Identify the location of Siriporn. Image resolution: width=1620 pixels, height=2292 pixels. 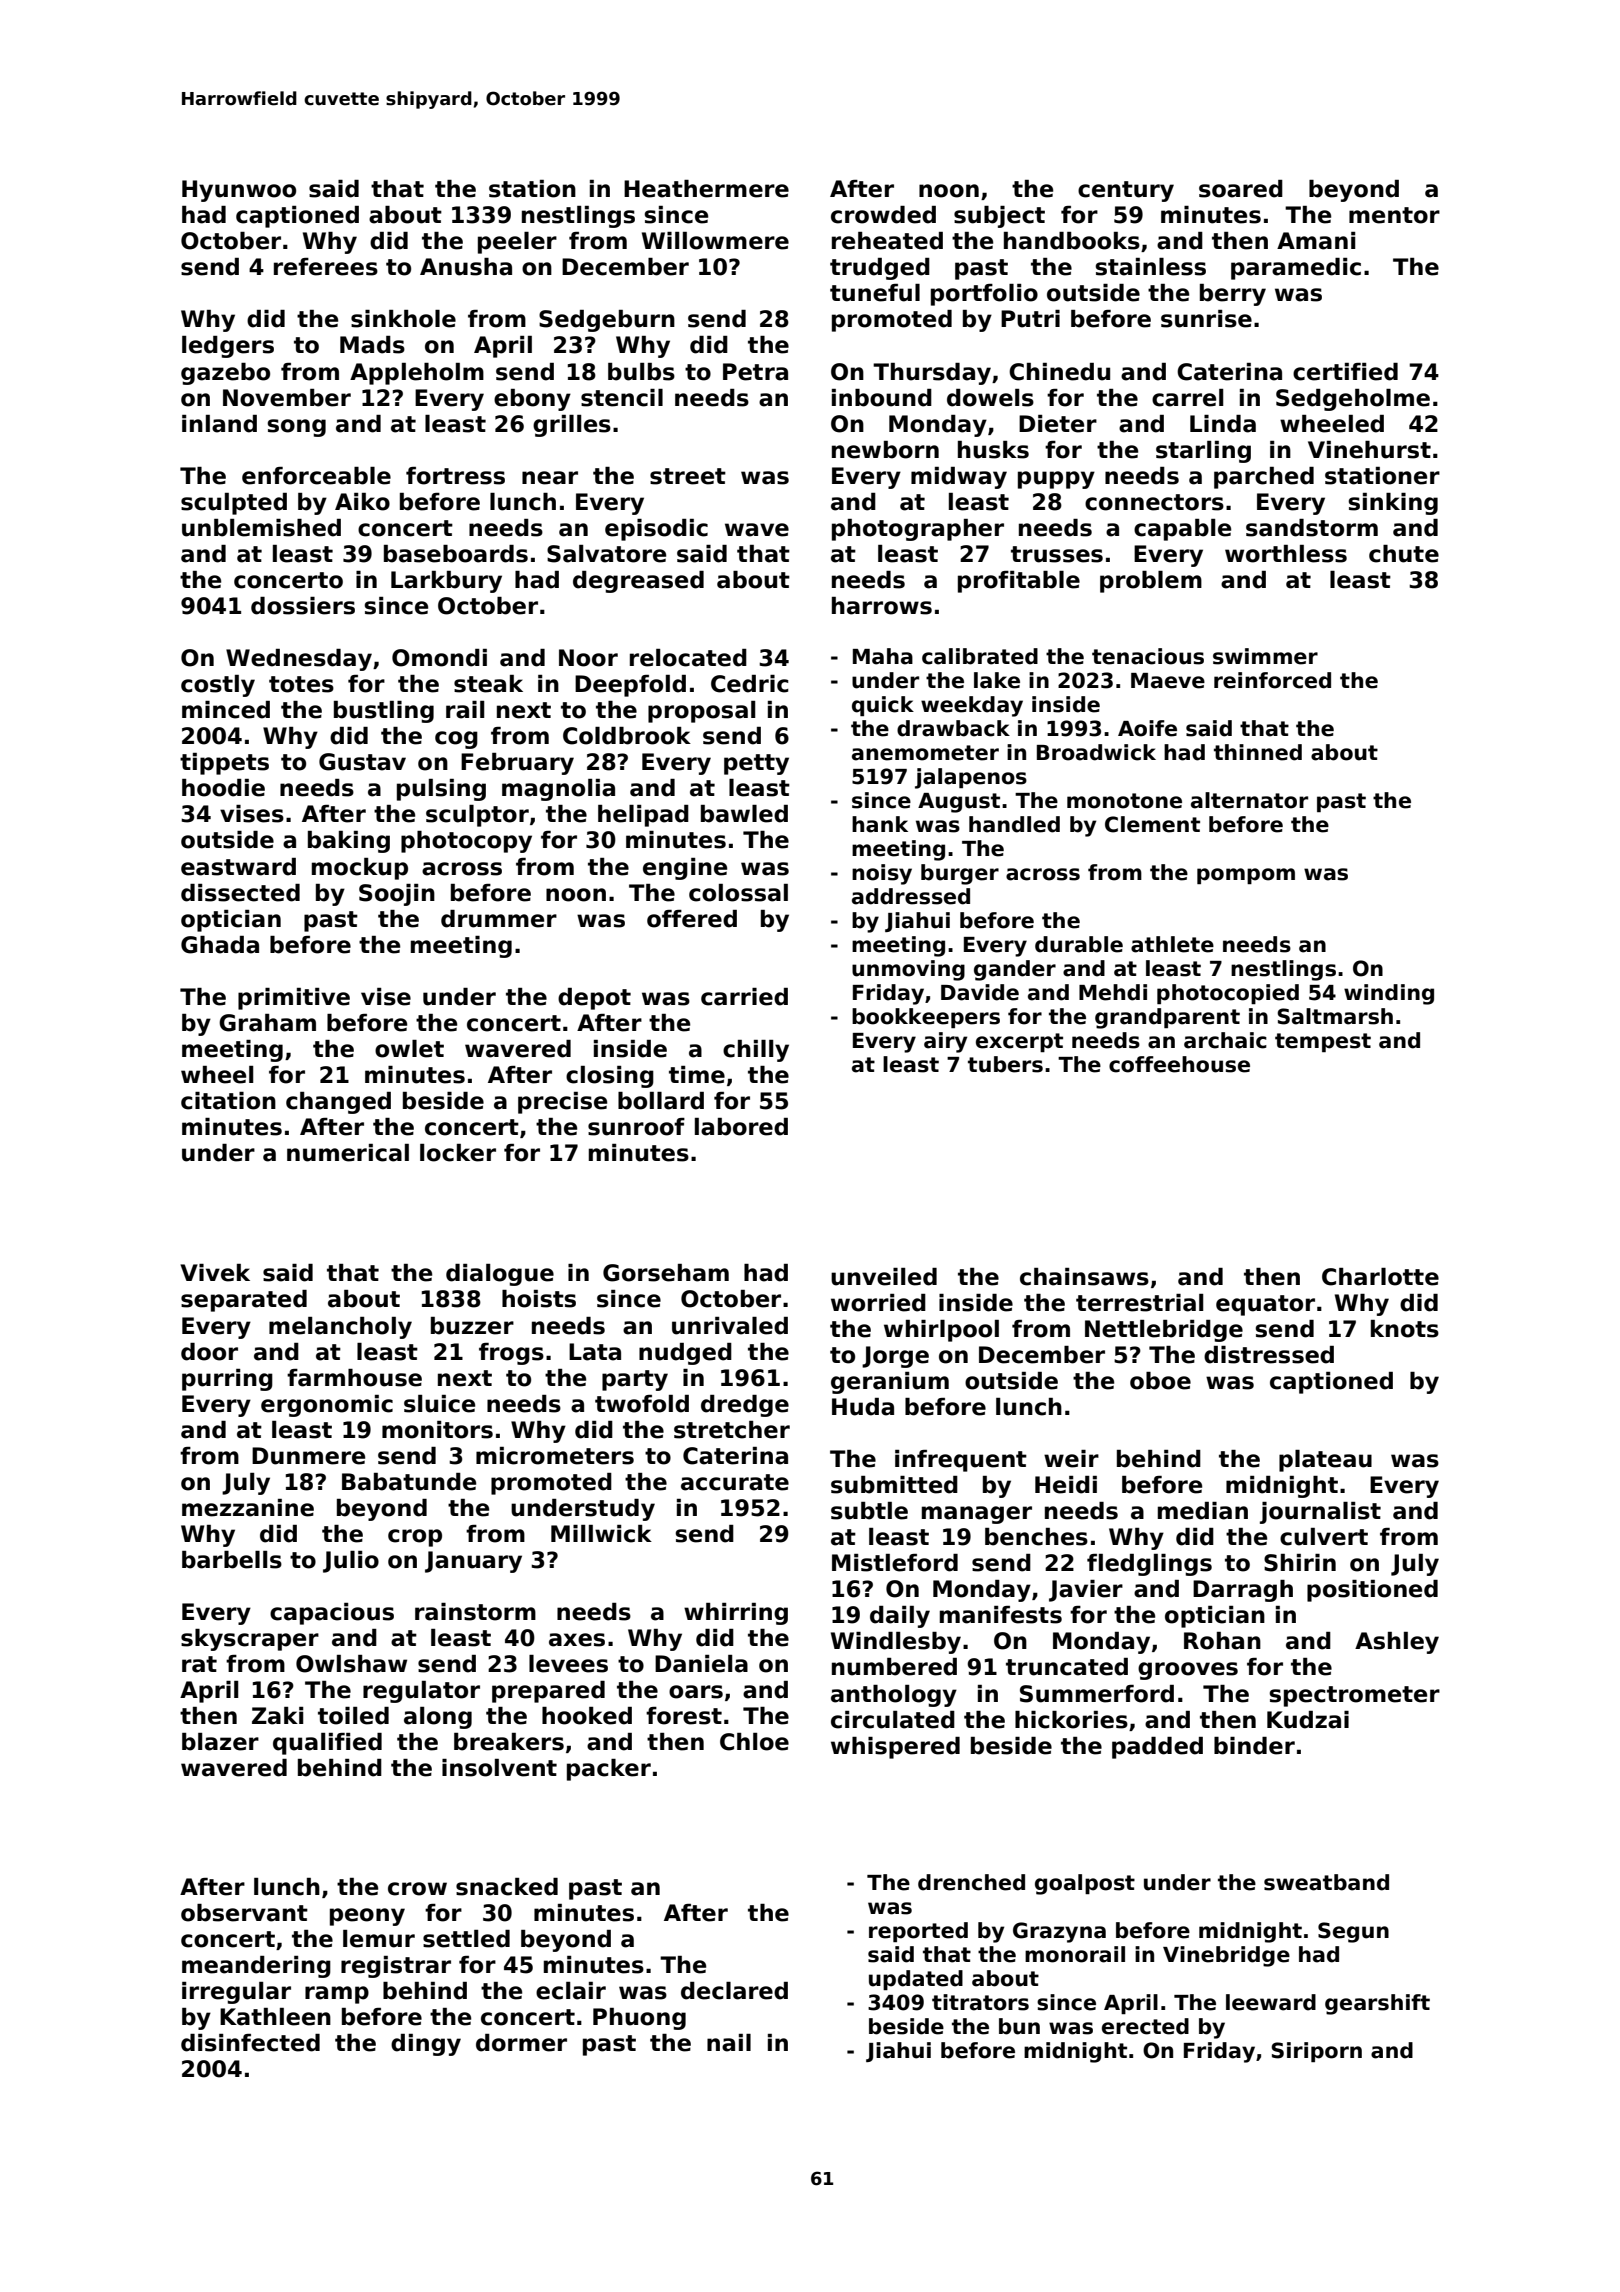
(1316, 2052).
